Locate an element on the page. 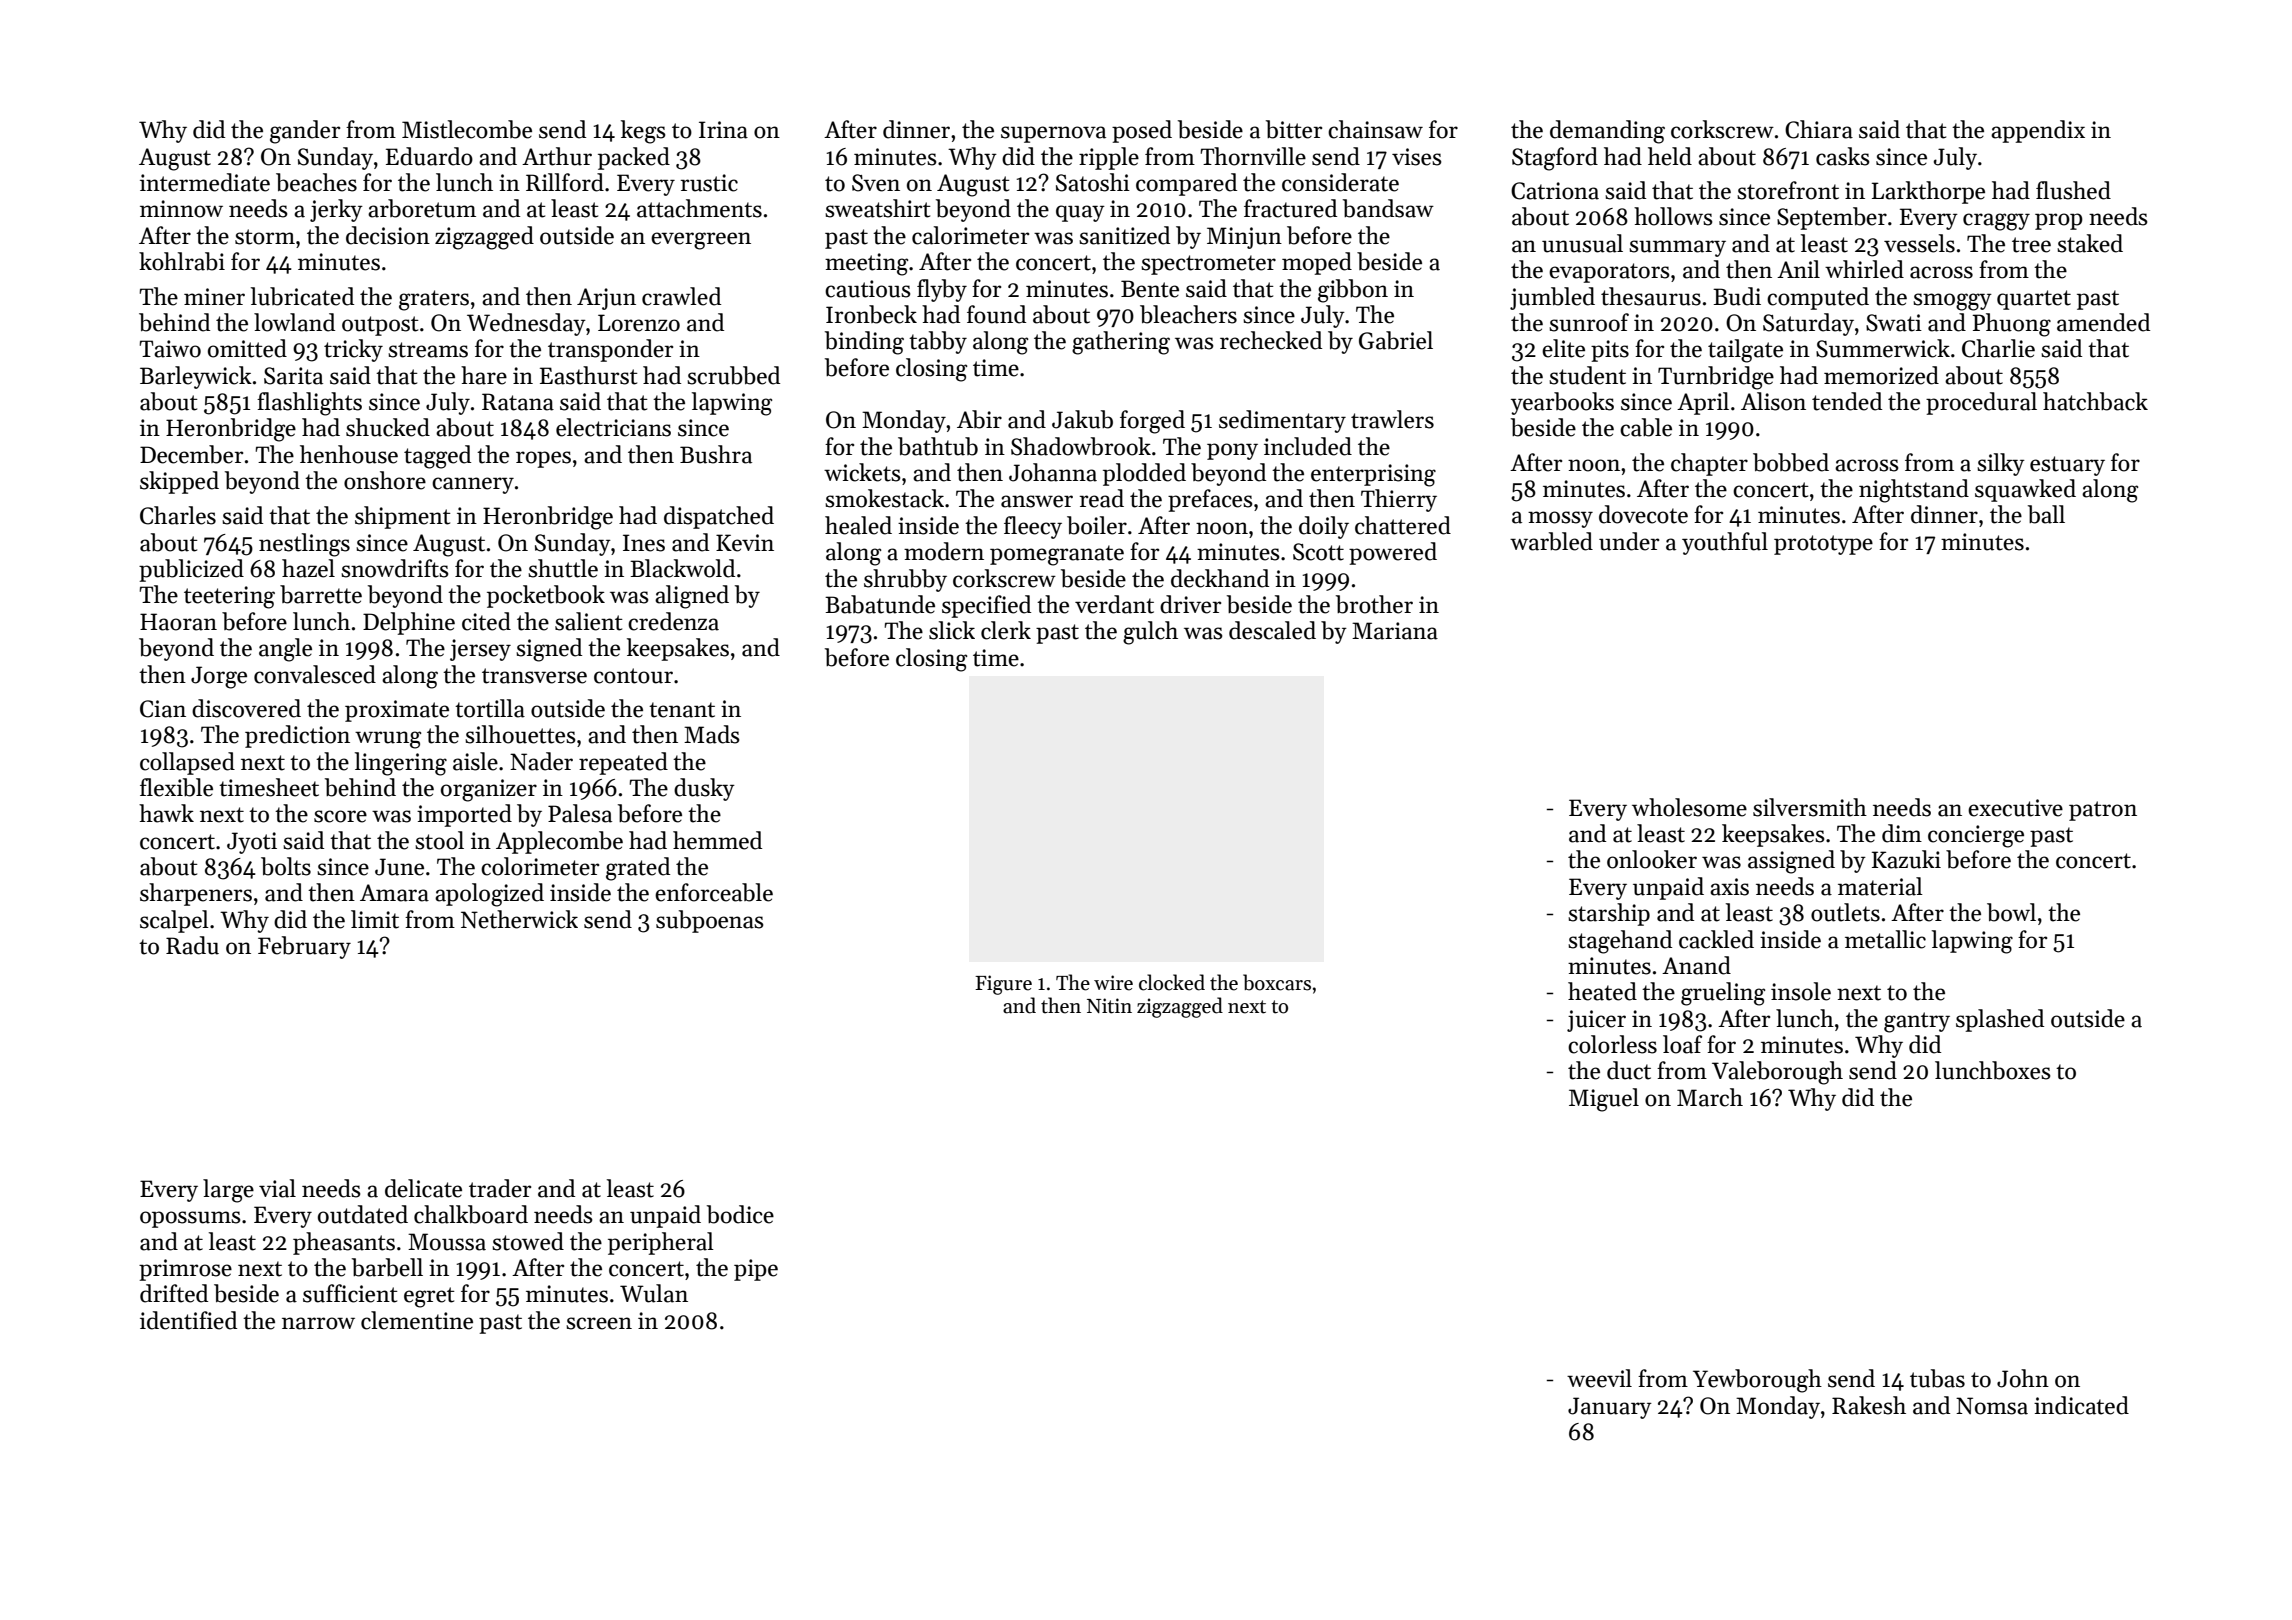  splashed is located at coordinates (2000, 1020).
